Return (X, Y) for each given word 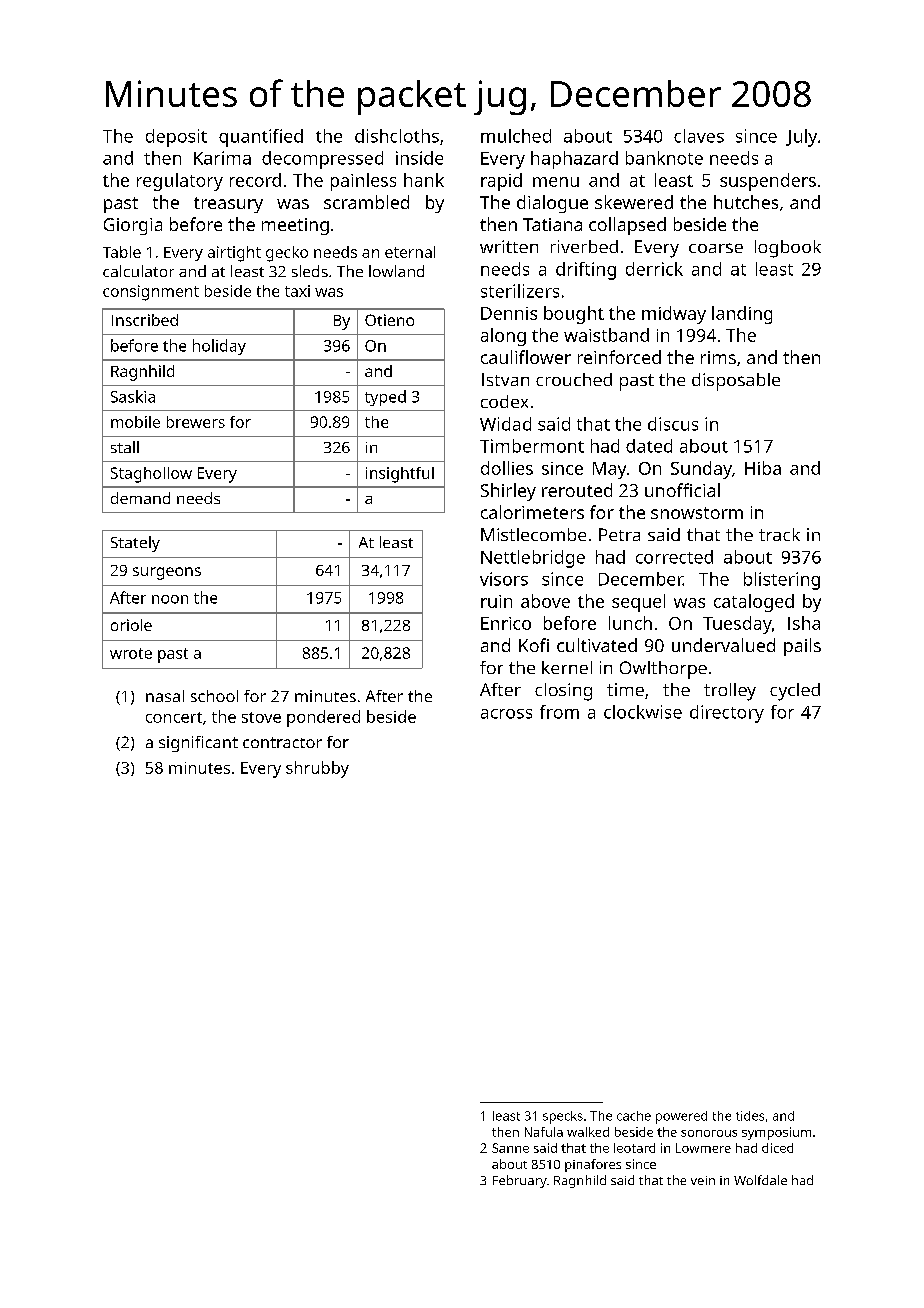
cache (634, 1116)
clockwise (643, 712)
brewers (196, 422)
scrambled (366, 202)
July (801, 138)
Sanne (510, 1148)
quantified (261, 138)
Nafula (544, 1132)
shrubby (317, 769)
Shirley (508, 492)
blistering (782, 581)
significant (198, 744)
